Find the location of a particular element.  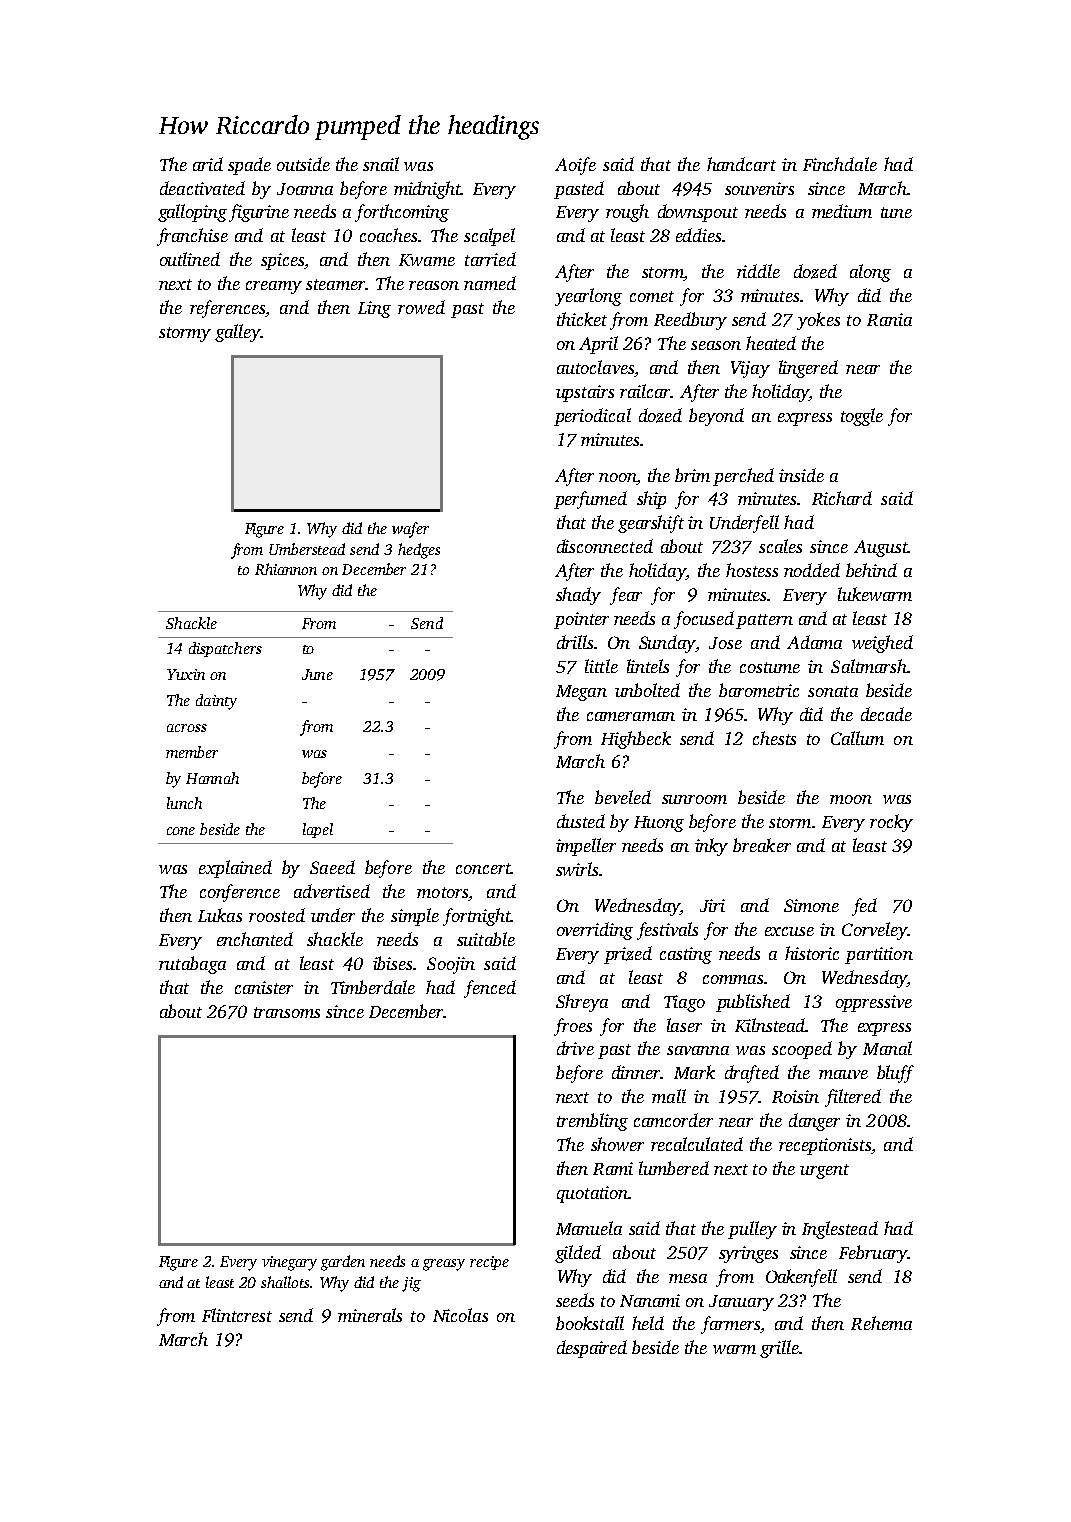

Rhiannon is located at coordinates (286, 569).
